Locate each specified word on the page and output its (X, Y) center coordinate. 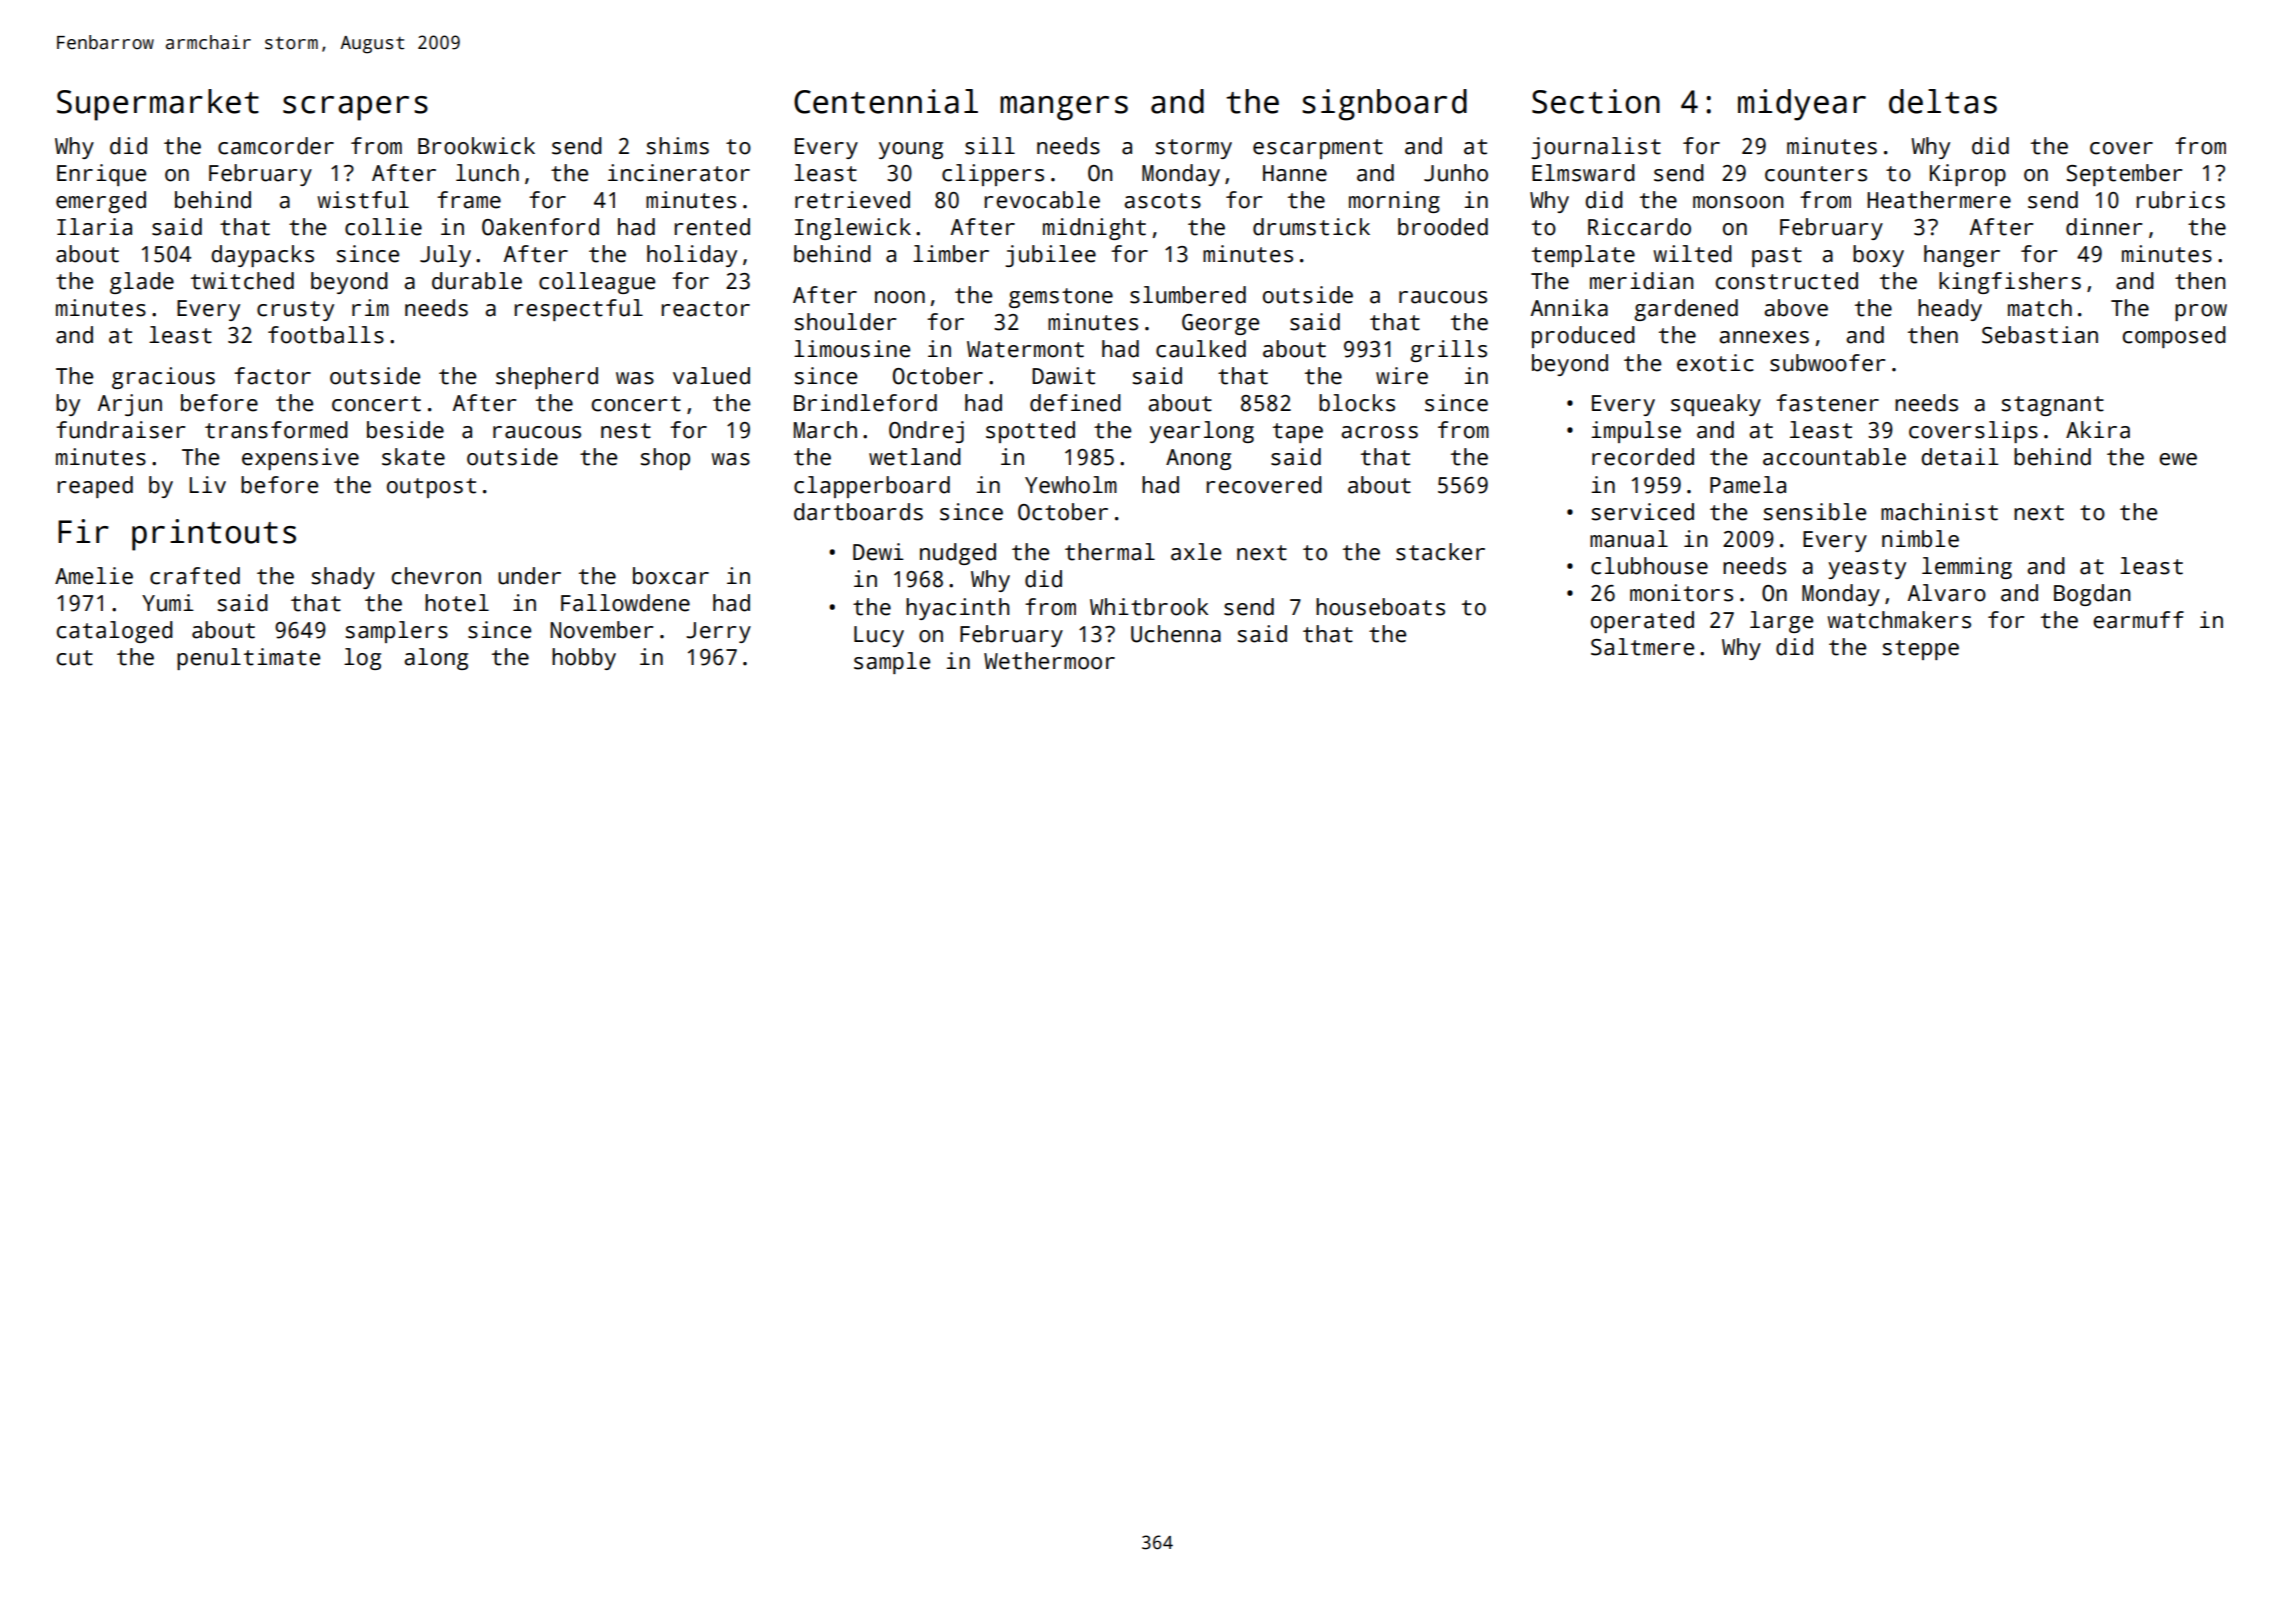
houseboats (1380, 607)
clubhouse (1649, 566)
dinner (2104, 227)
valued (711, 376)
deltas (1943, 101)
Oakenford (540, 227)
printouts (214, 535)
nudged (958, 554)
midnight (1094, 229)
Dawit (1063, 376)
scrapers (355, 108)
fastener (1827, 403)
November (601, 630)
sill (990, 146)
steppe (1921, 650)
